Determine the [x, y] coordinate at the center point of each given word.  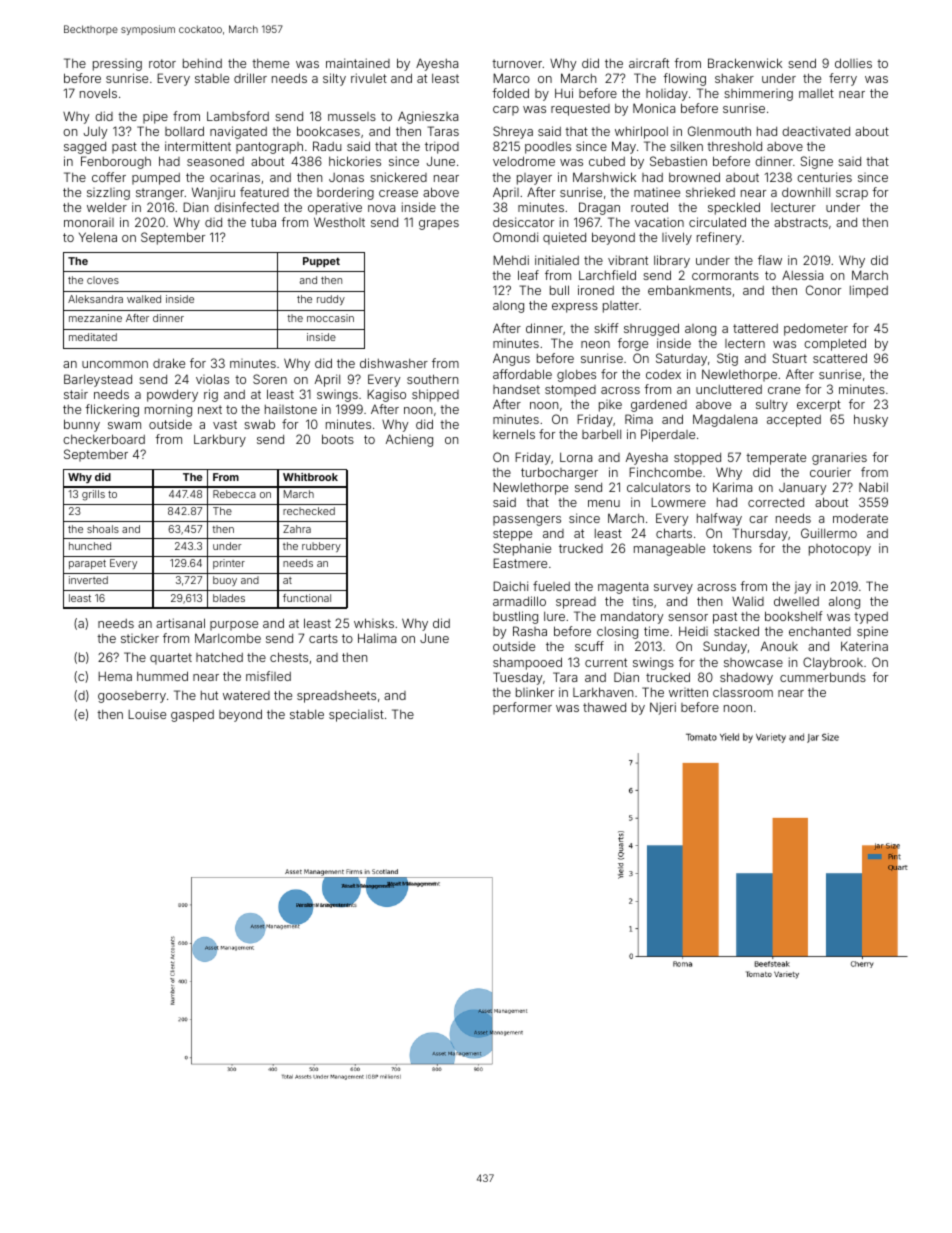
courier [830, 472]
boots [338, 439]
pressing [117, 65]
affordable [522, 374]
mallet [816, 93]
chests [289, 657]
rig [211, 395]
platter [621, 307]
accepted [794, 421]
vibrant [628, 260]
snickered [398, 177]
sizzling [108, 194]
